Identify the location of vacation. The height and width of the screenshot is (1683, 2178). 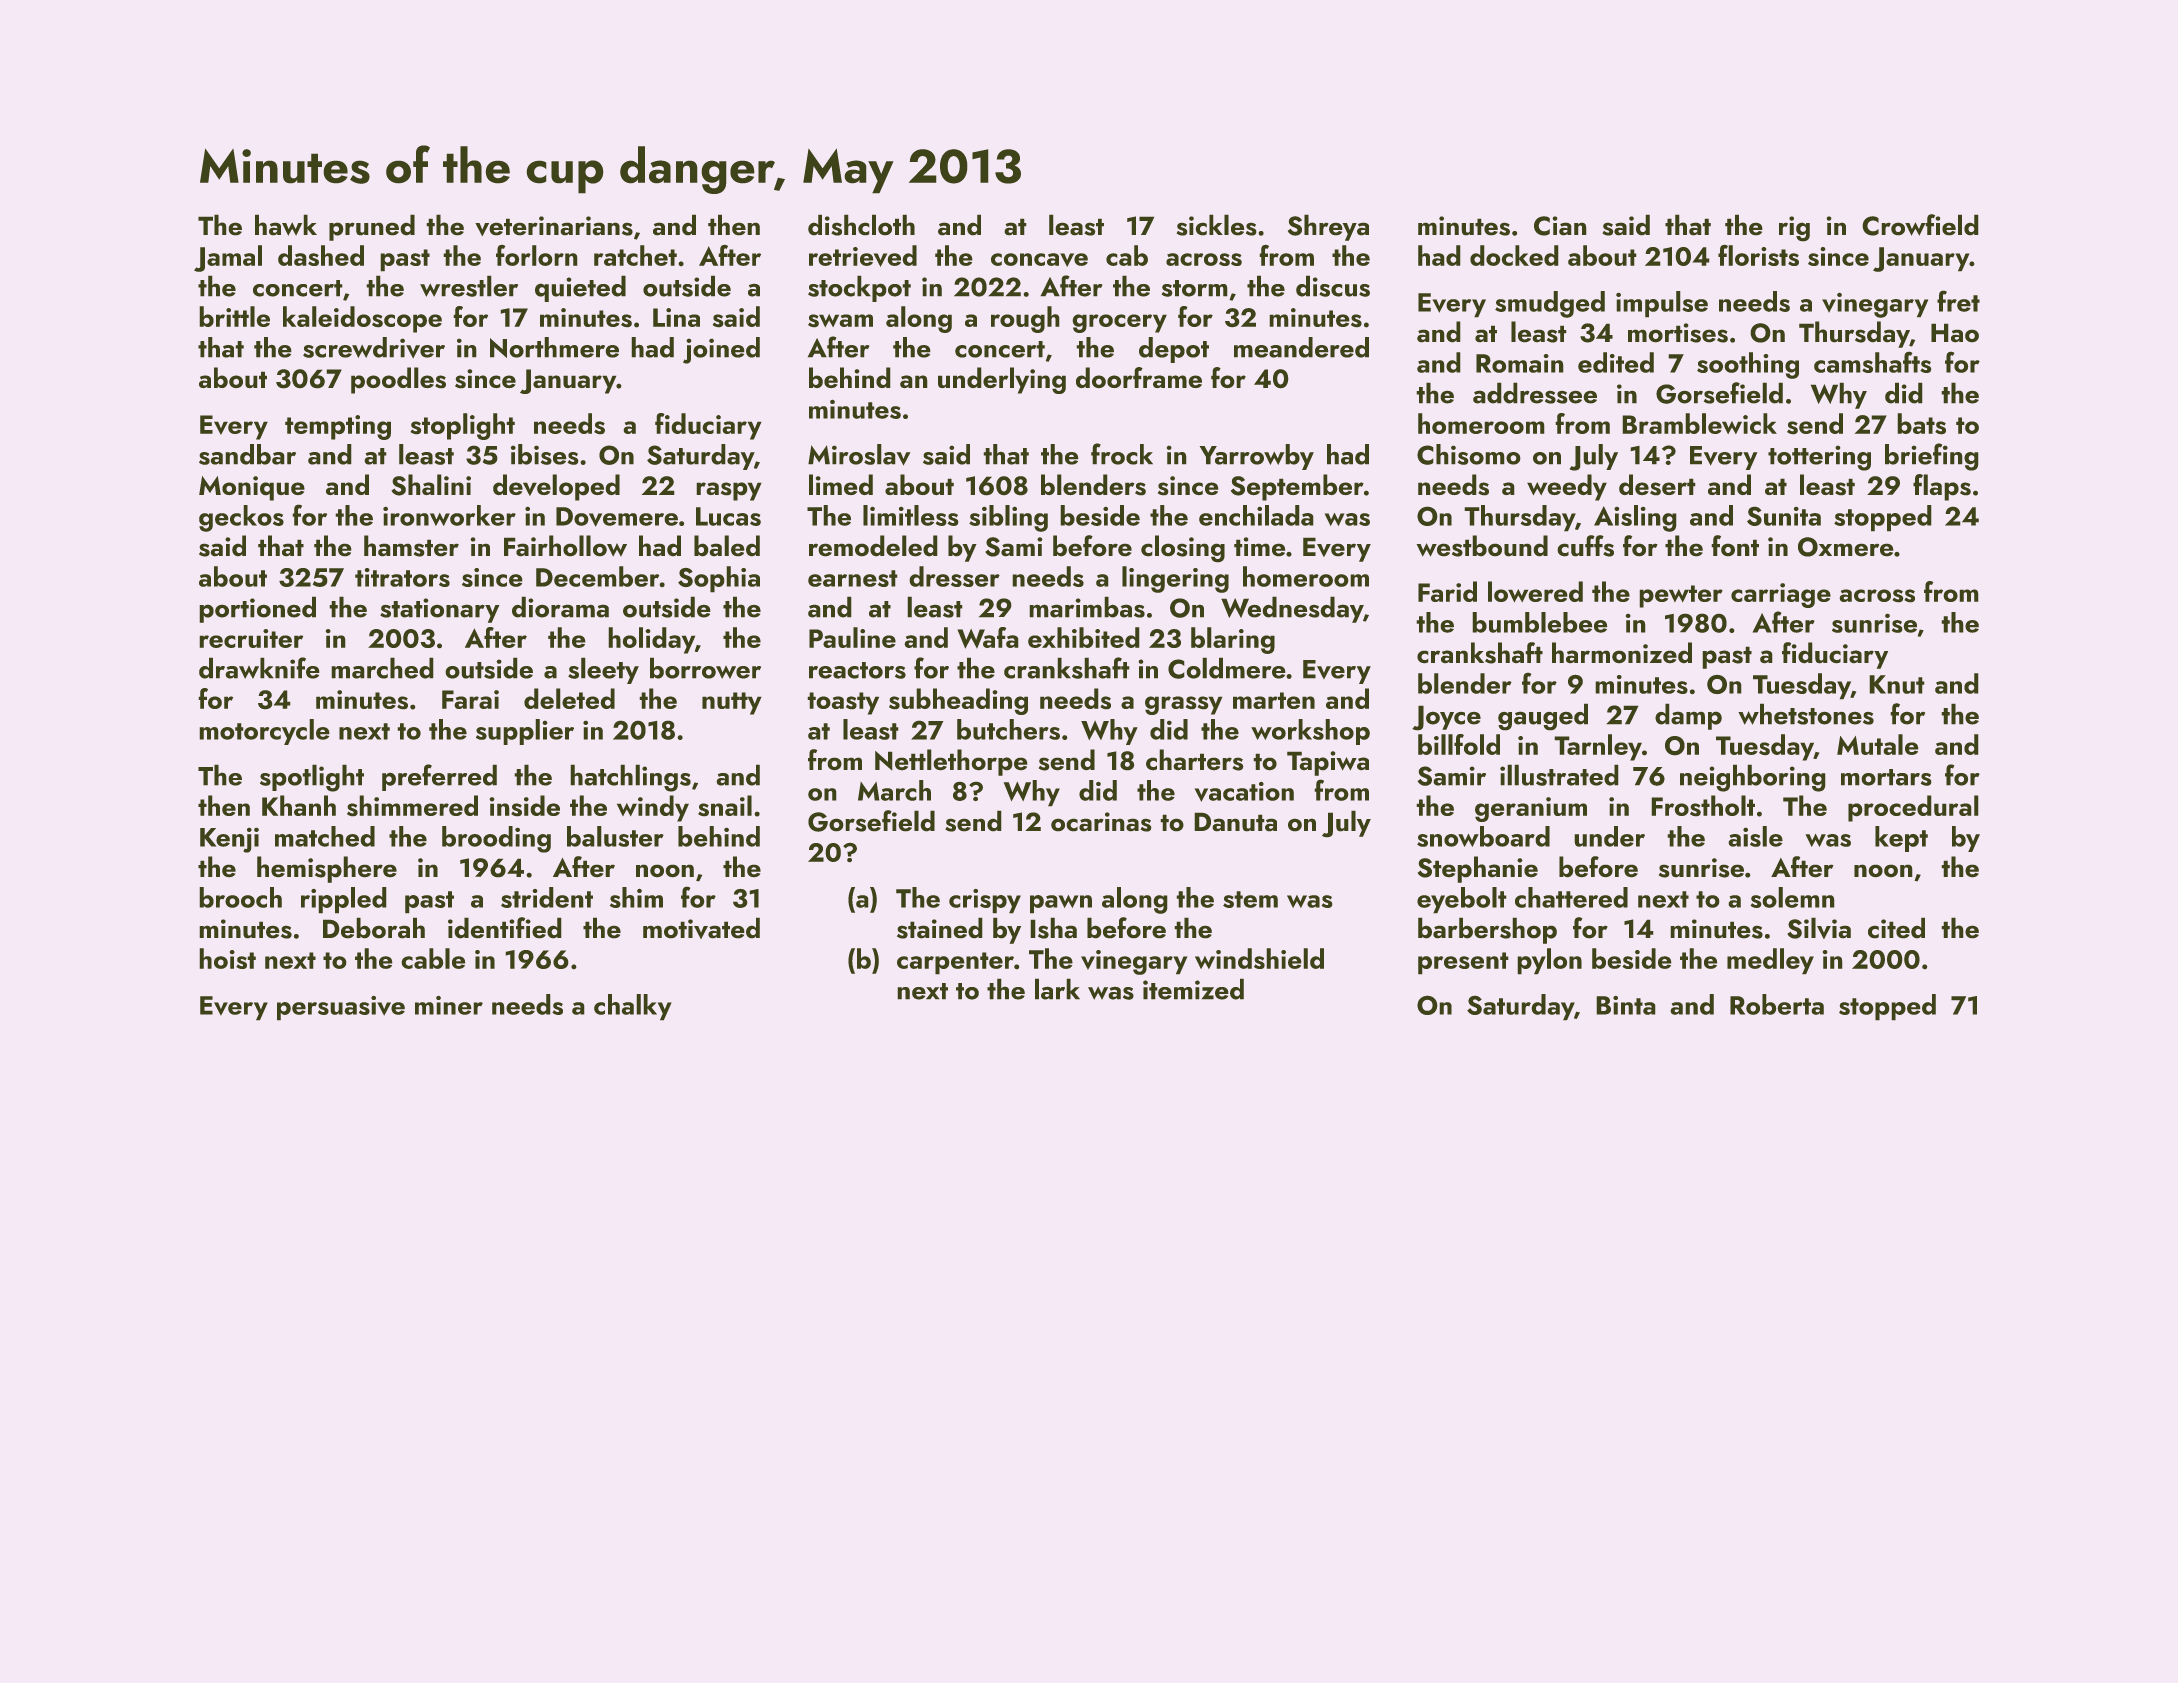
(1244, 792).
